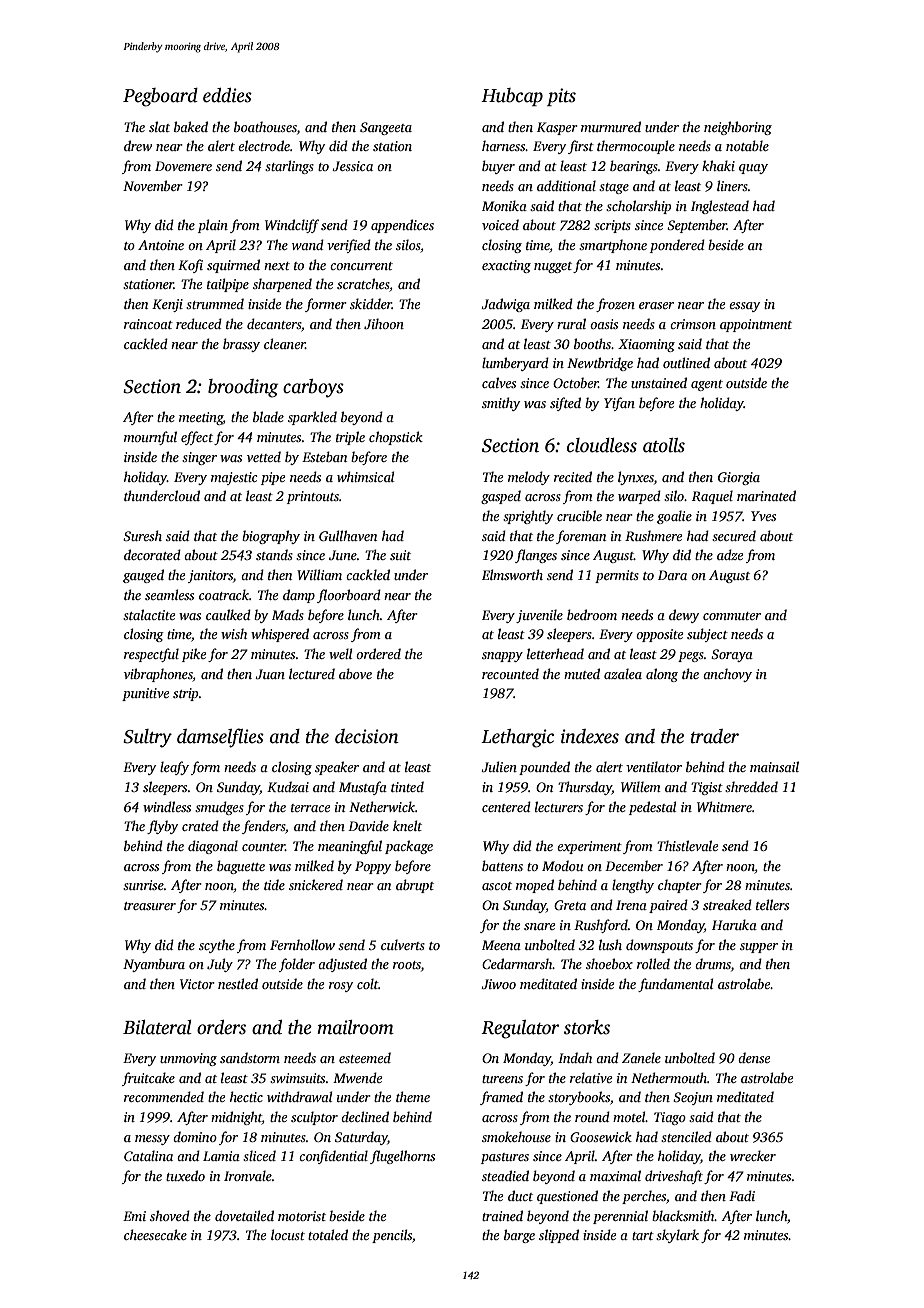  I want to click on chapter, so click(680, 886).
